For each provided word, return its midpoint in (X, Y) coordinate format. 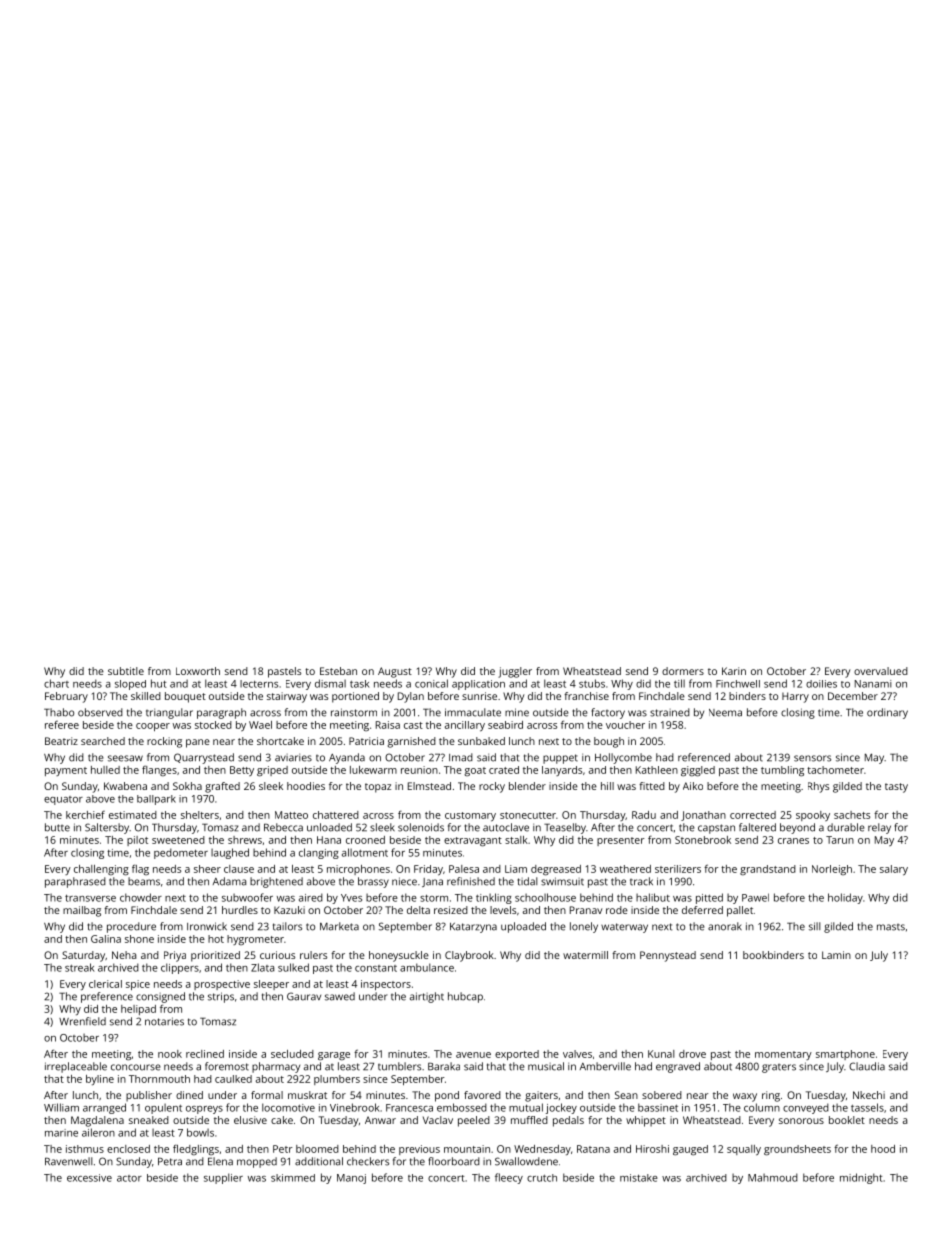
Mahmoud (773, 1177)
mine (517, 712)
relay (879, 828)
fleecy (509, 1178)
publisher (149, 1096)
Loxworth (198, 671)
